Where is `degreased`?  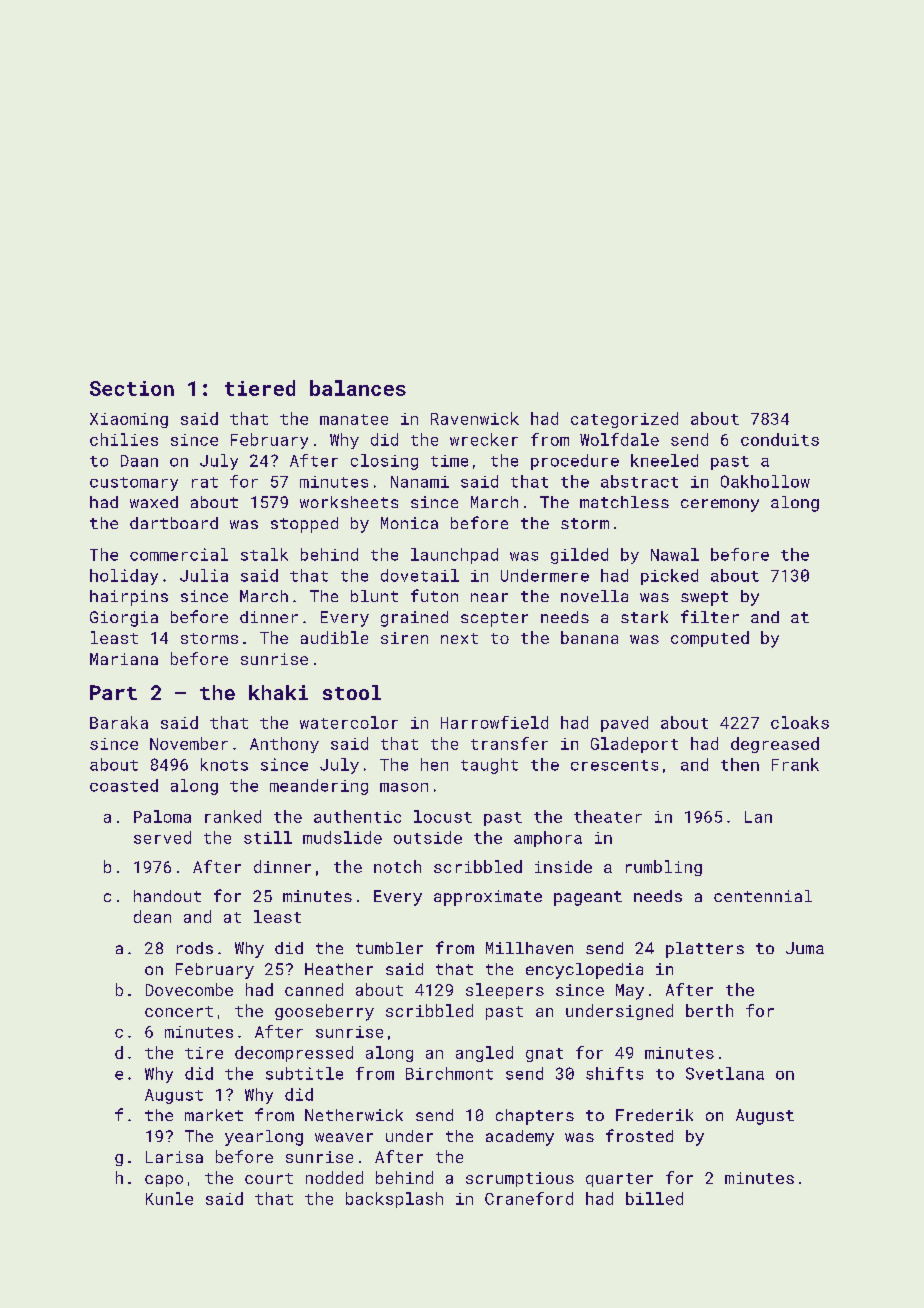 degreased is located at coordinates (775, 745).
